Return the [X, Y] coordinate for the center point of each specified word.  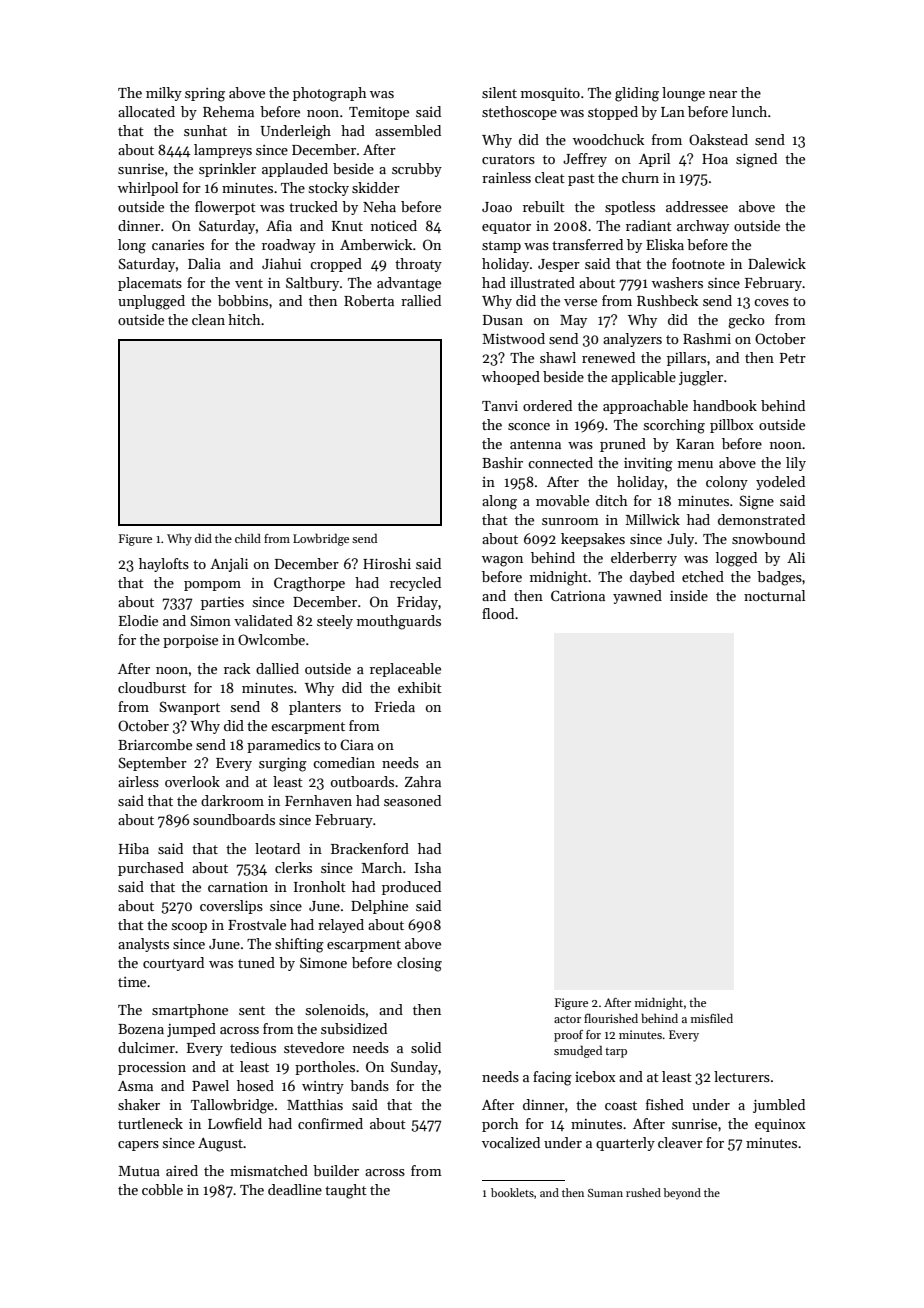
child [248, 538]
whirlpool [148, 189]
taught [346, 1191]
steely [335, 622]
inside [689, 595]
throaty [418, 265]
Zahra [423, 781]
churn [640, 177]
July [680, 540]
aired [182, 1170]
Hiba [134, 848]
